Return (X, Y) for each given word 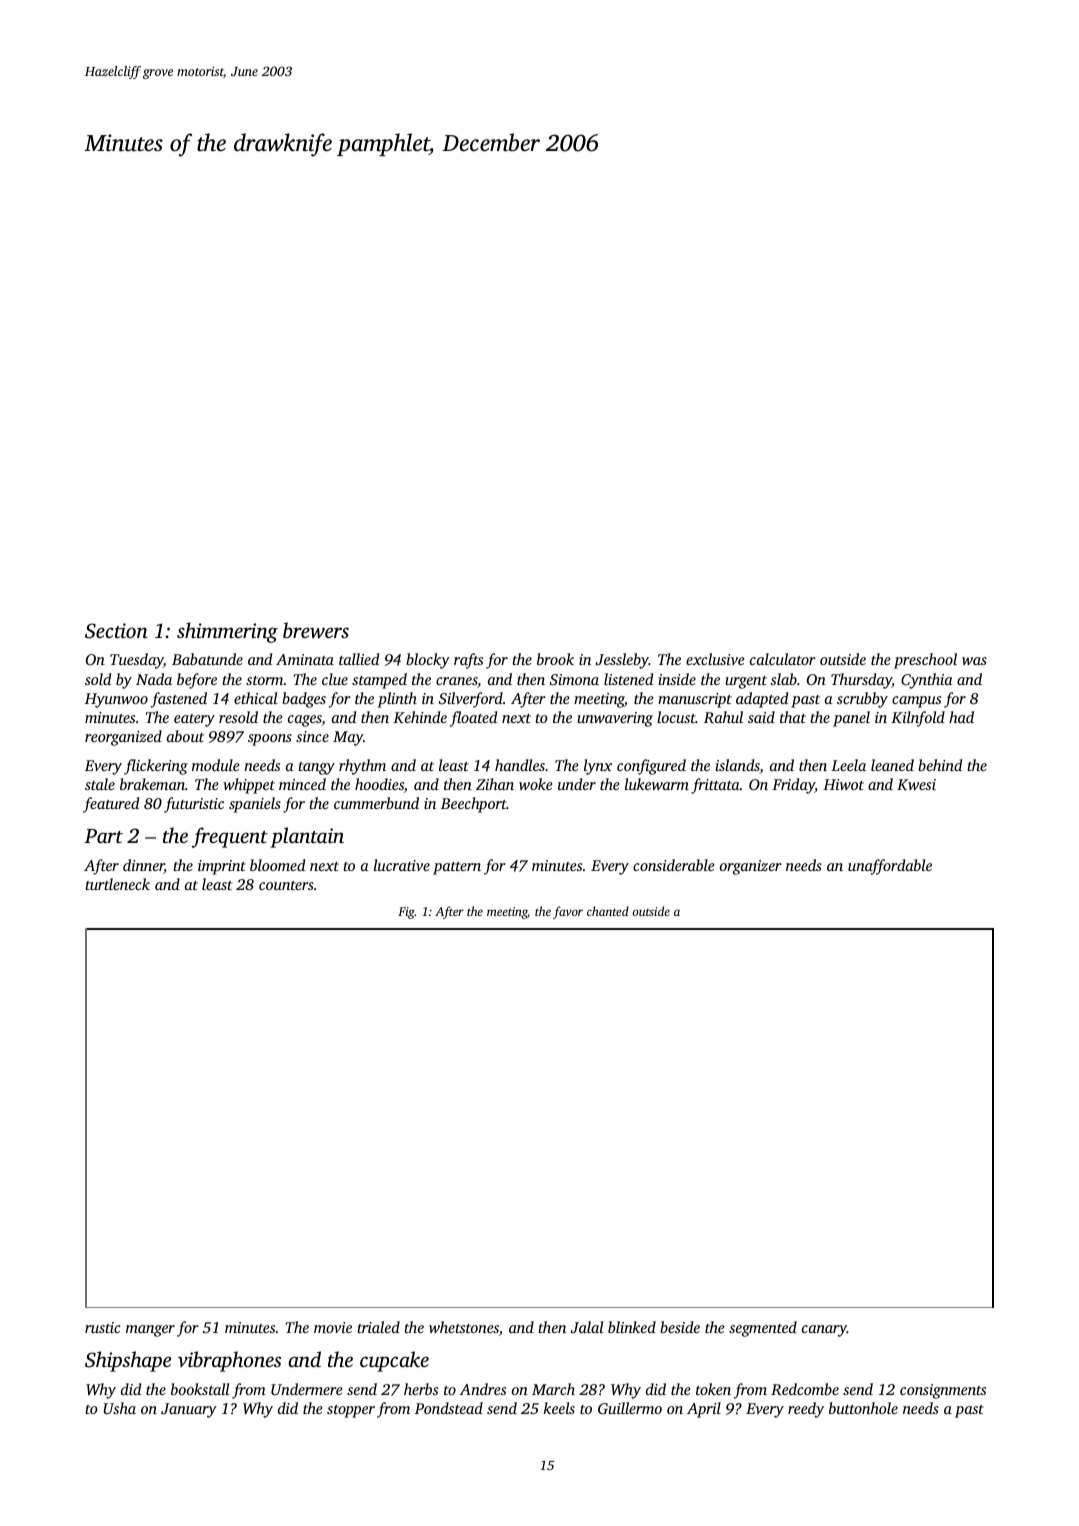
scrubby (862, 700)
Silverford (471, 700)
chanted (608, 911)
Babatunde (207, 659)
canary (824, 1331)
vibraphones (229, 1361)
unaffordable (890, 867)
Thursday (861, 681)
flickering (156, 767)
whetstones (464, 1327)
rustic (103, 1327)
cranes (457, 682)
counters (286, 885)
